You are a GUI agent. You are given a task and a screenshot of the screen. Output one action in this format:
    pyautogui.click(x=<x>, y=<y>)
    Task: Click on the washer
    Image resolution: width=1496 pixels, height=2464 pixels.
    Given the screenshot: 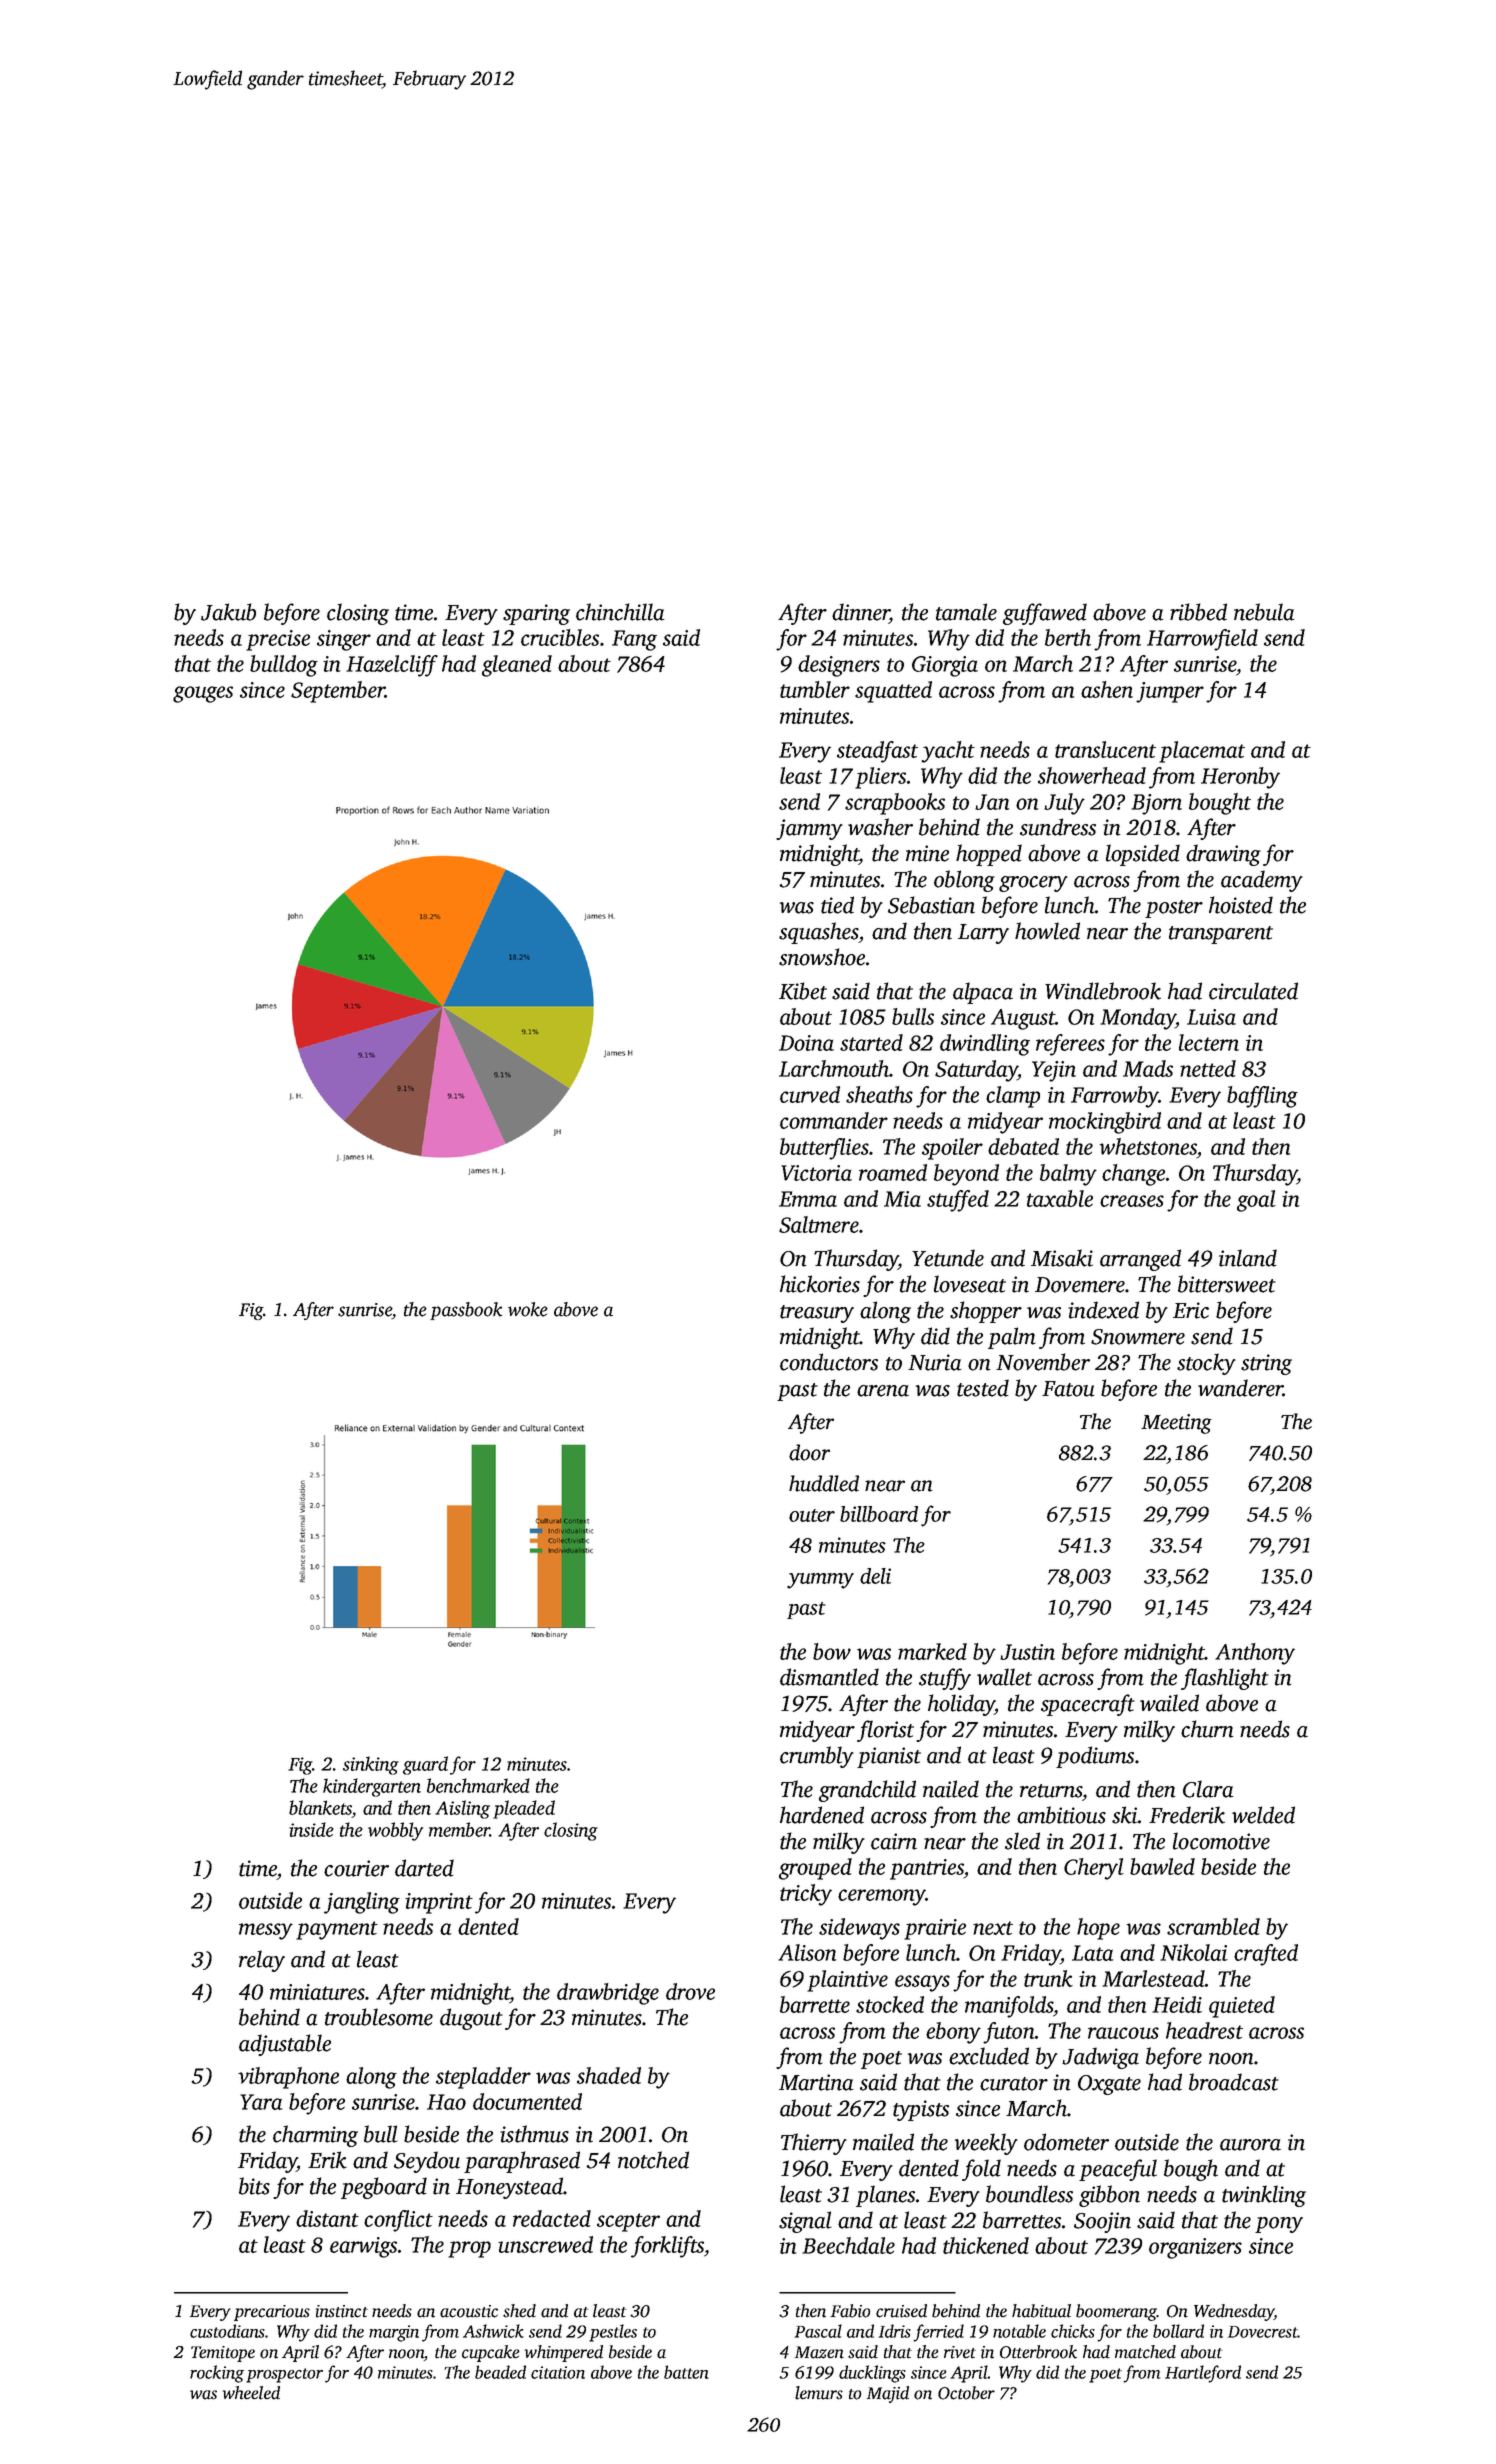 What is the action you would take?
    pyautogui.click(x=880, y=827)
